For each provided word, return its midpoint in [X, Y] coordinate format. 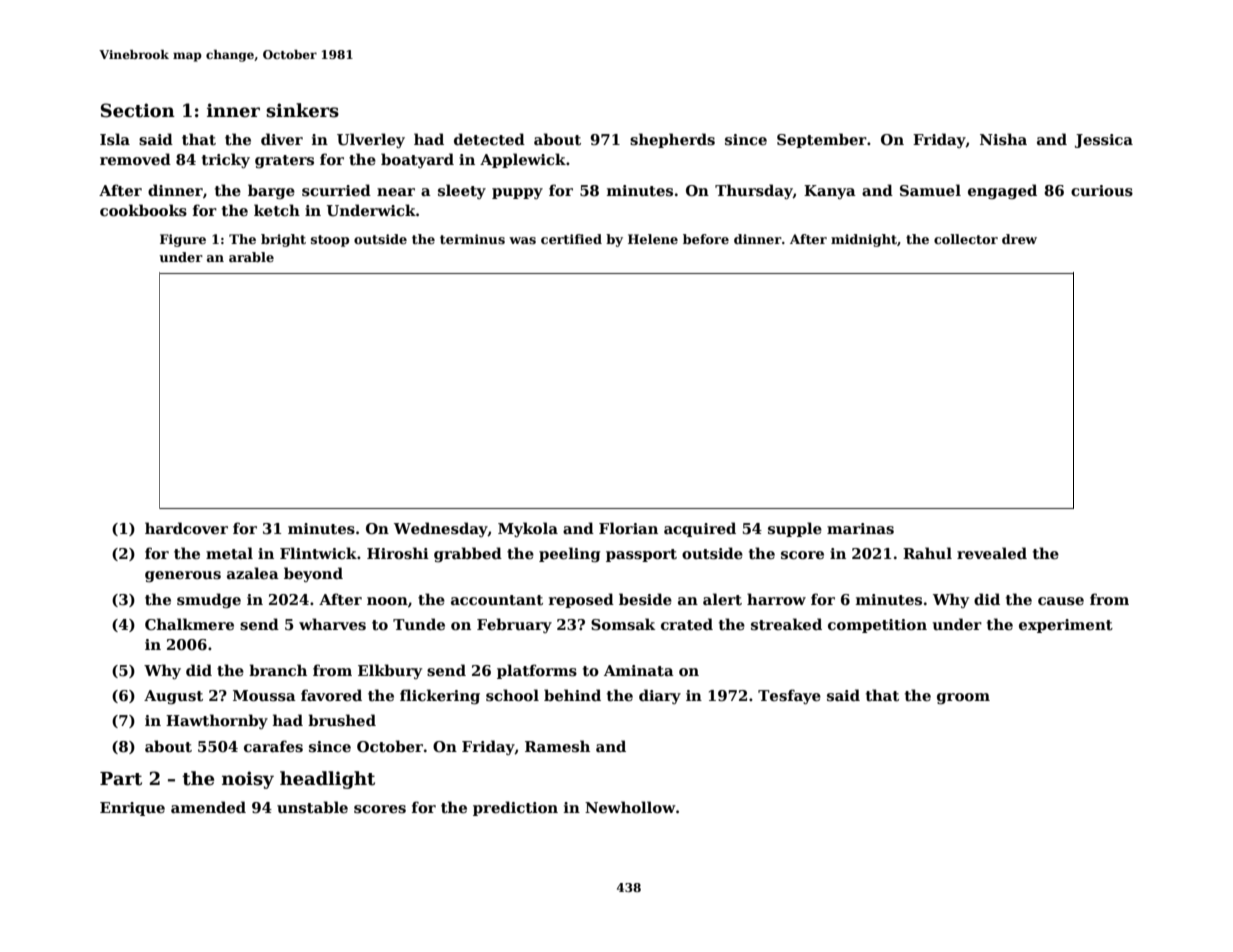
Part [121, 779]
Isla [115, 139]
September [822, 140]
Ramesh [557, 746]
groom [963, 698]
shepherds [672, 140]
